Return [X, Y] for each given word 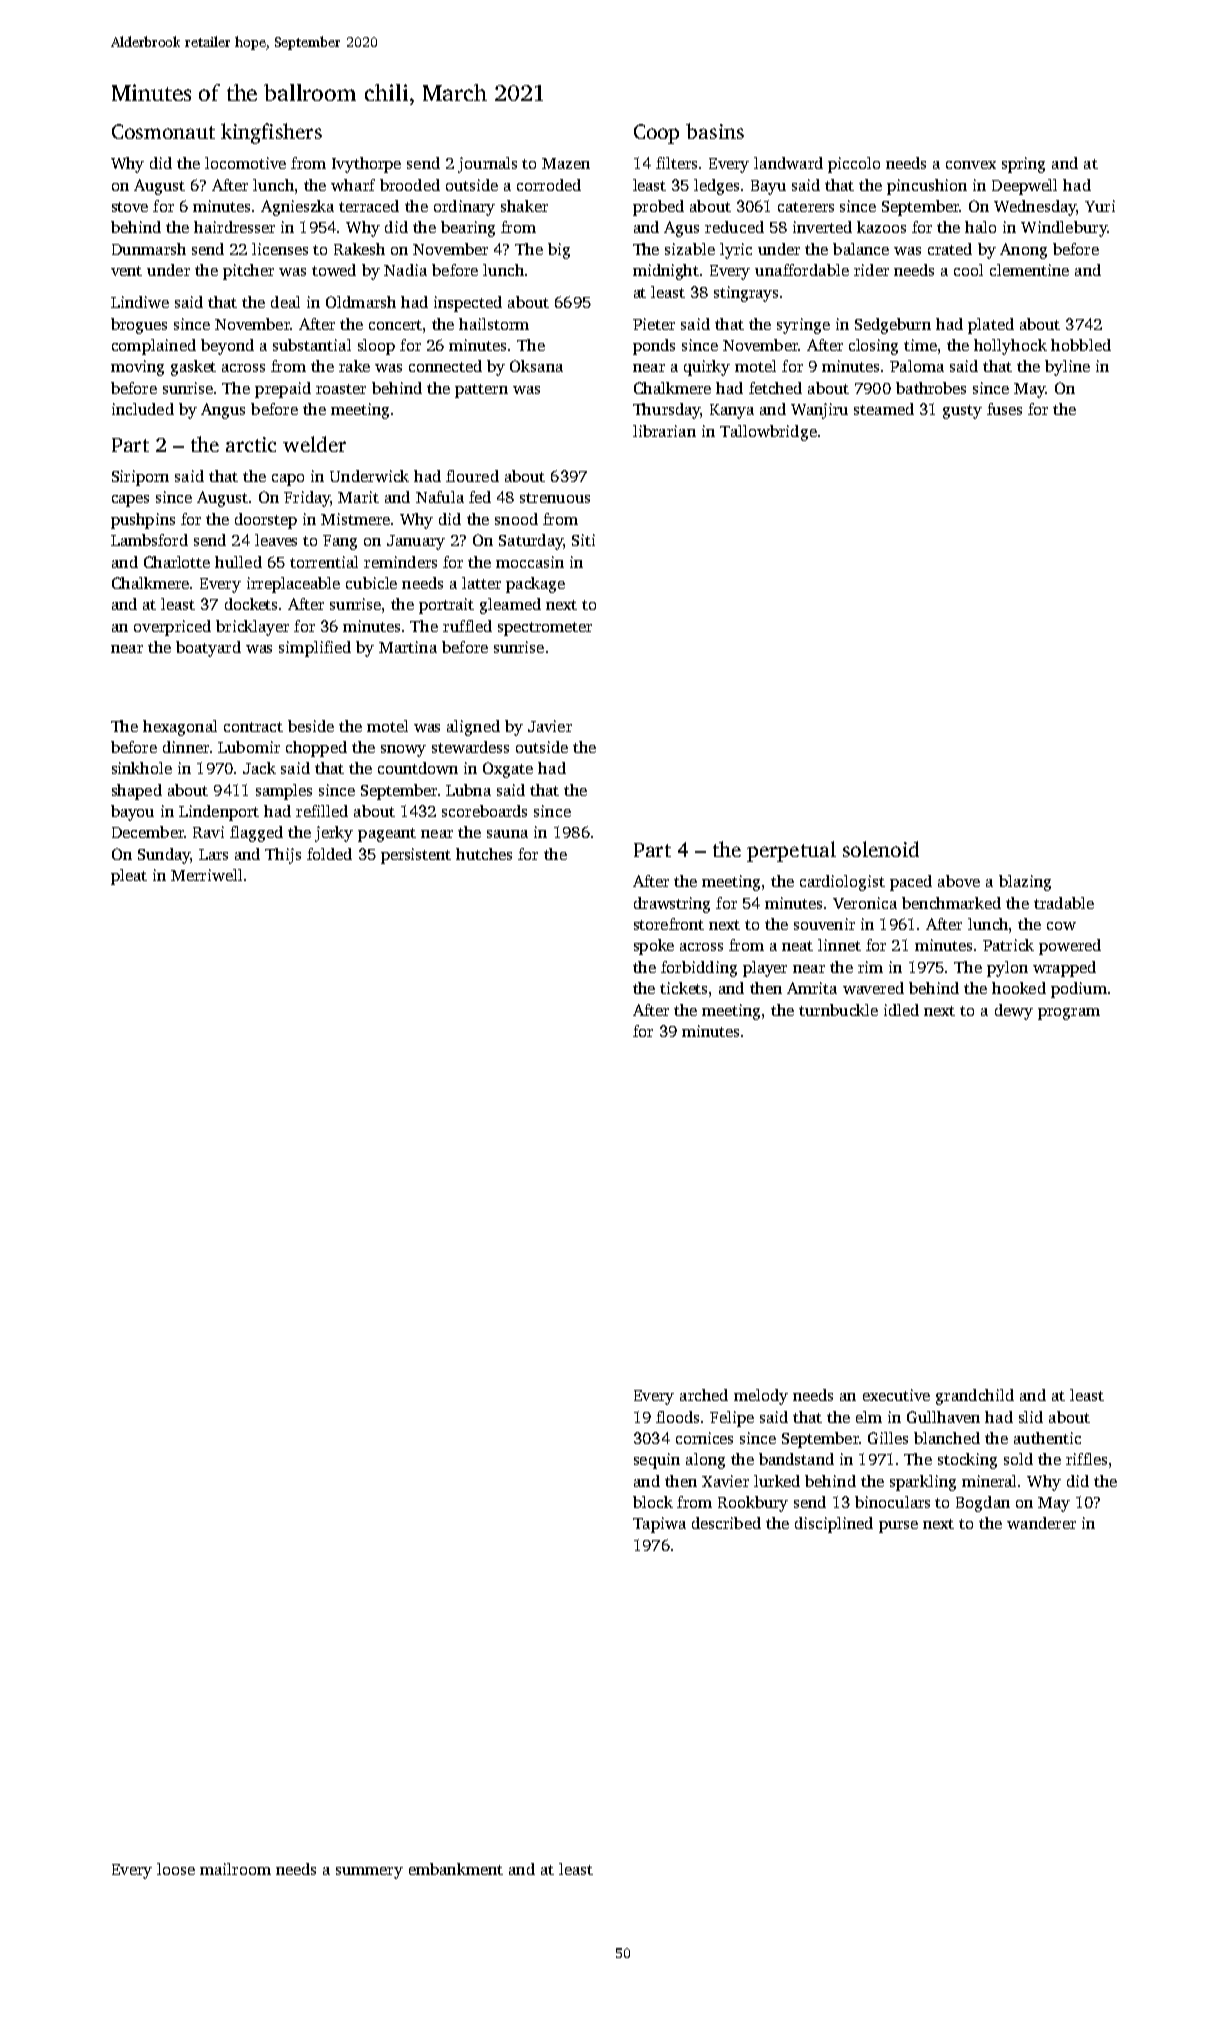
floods [677, 1417]
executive [896, 1395]
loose [176, 1869]
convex [971, 165]
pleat [129, 877]
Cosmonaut [163, 131]
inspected [468, 304]
